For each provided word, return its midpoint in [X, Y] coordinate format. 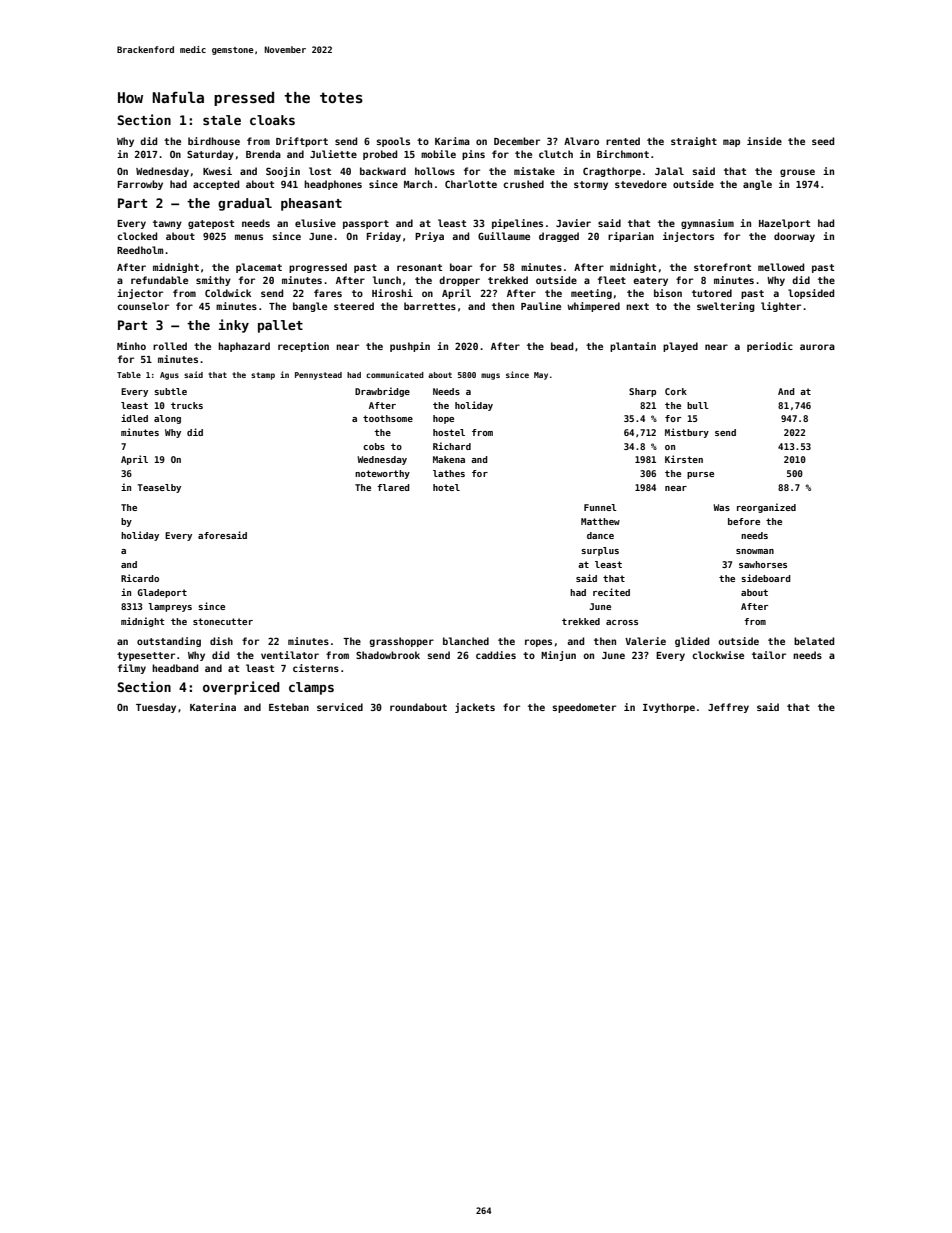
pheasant [311, 204]
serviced [340, 707]
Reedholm [140, 250]
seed [823, 141]
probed [380, 155]
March [418, 184]
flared [393, 487]
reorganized [766, 508]
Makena [449, 459]
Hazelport [784, 224]
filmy [132, 669]
